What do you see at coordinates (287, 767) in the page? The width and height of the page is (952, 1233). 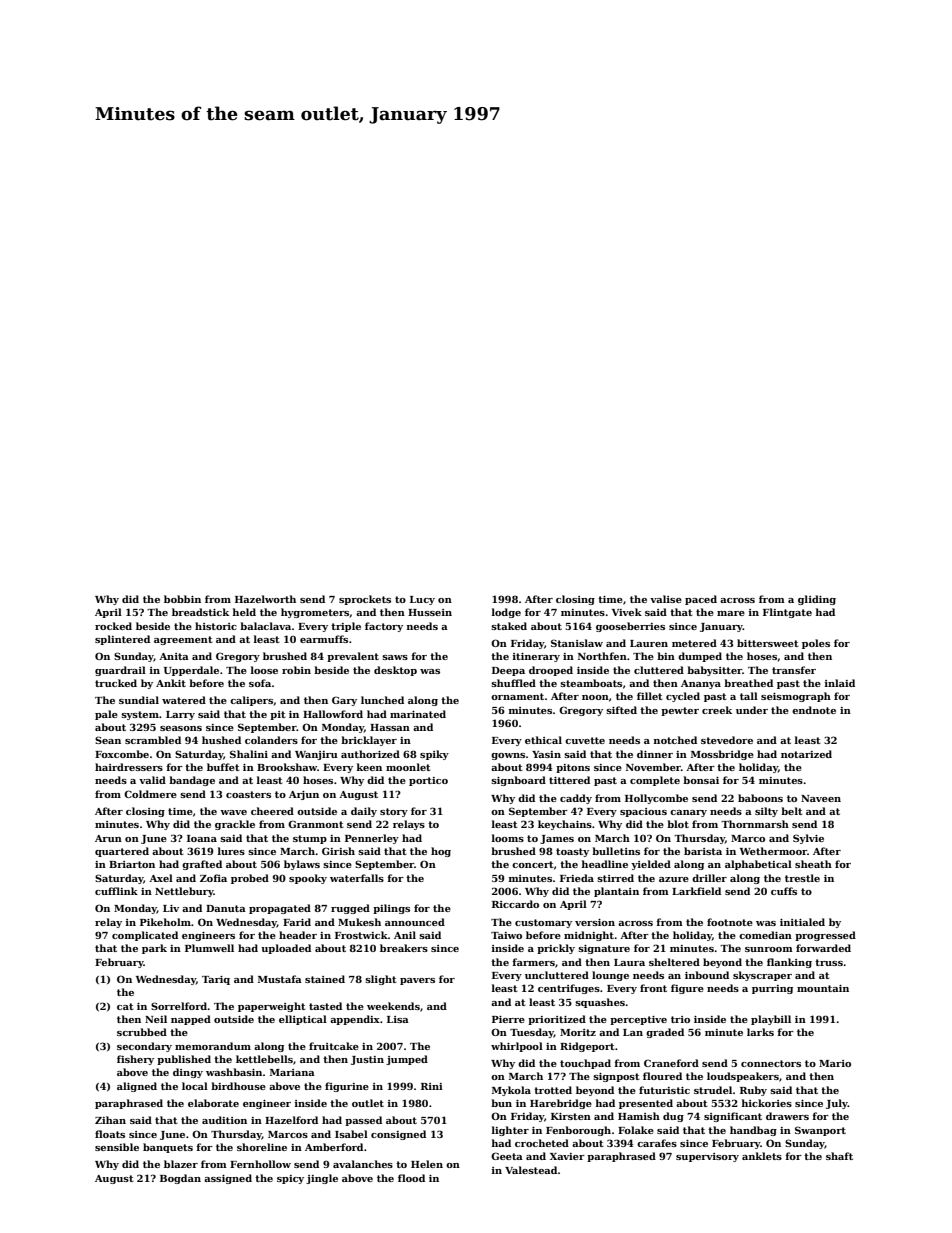 I see `Brookshaw` at bounding box center [287, 767].
